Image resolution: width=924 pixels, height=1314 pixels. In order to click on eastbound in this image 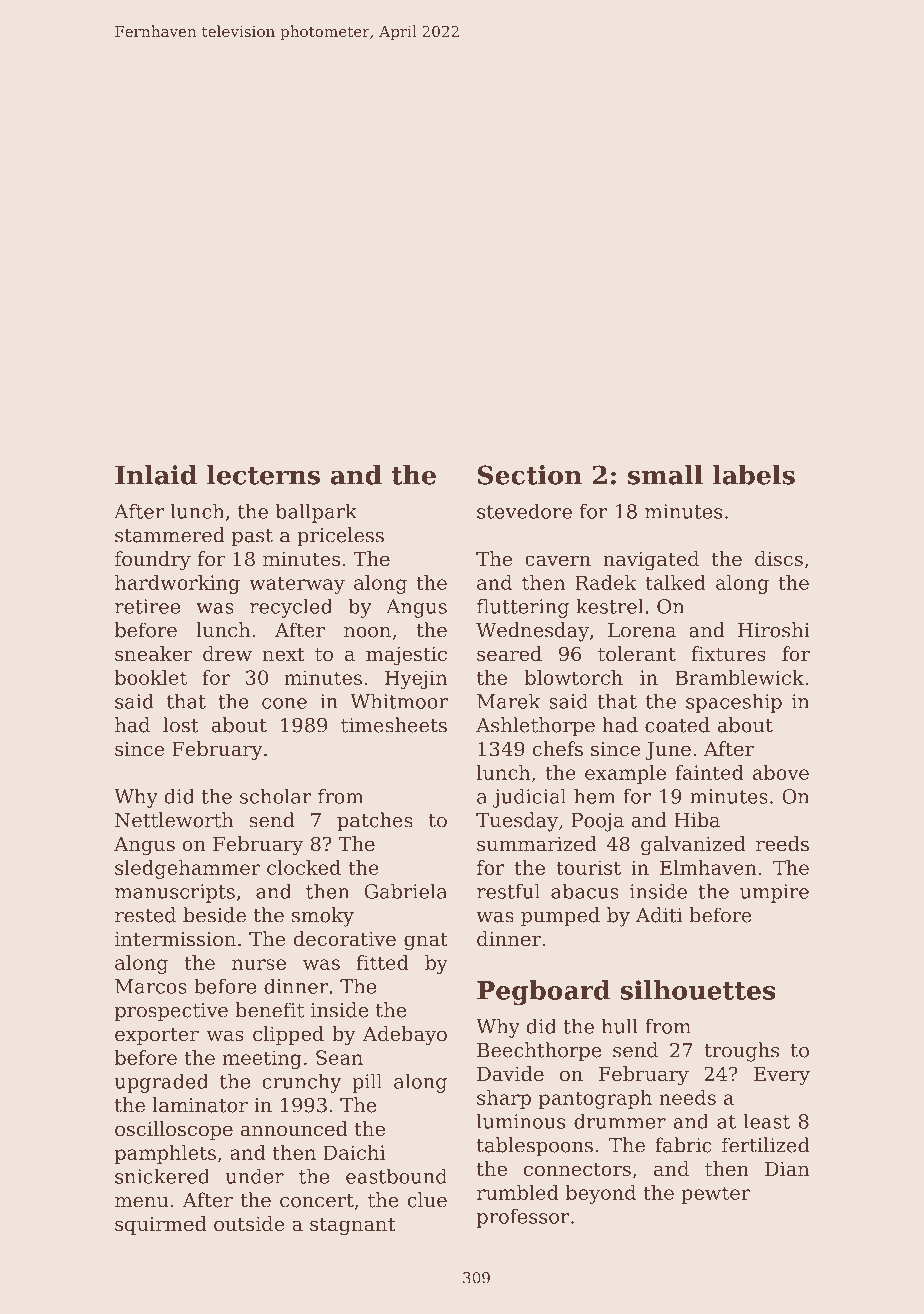, I will do `click(396, 1176)`.
